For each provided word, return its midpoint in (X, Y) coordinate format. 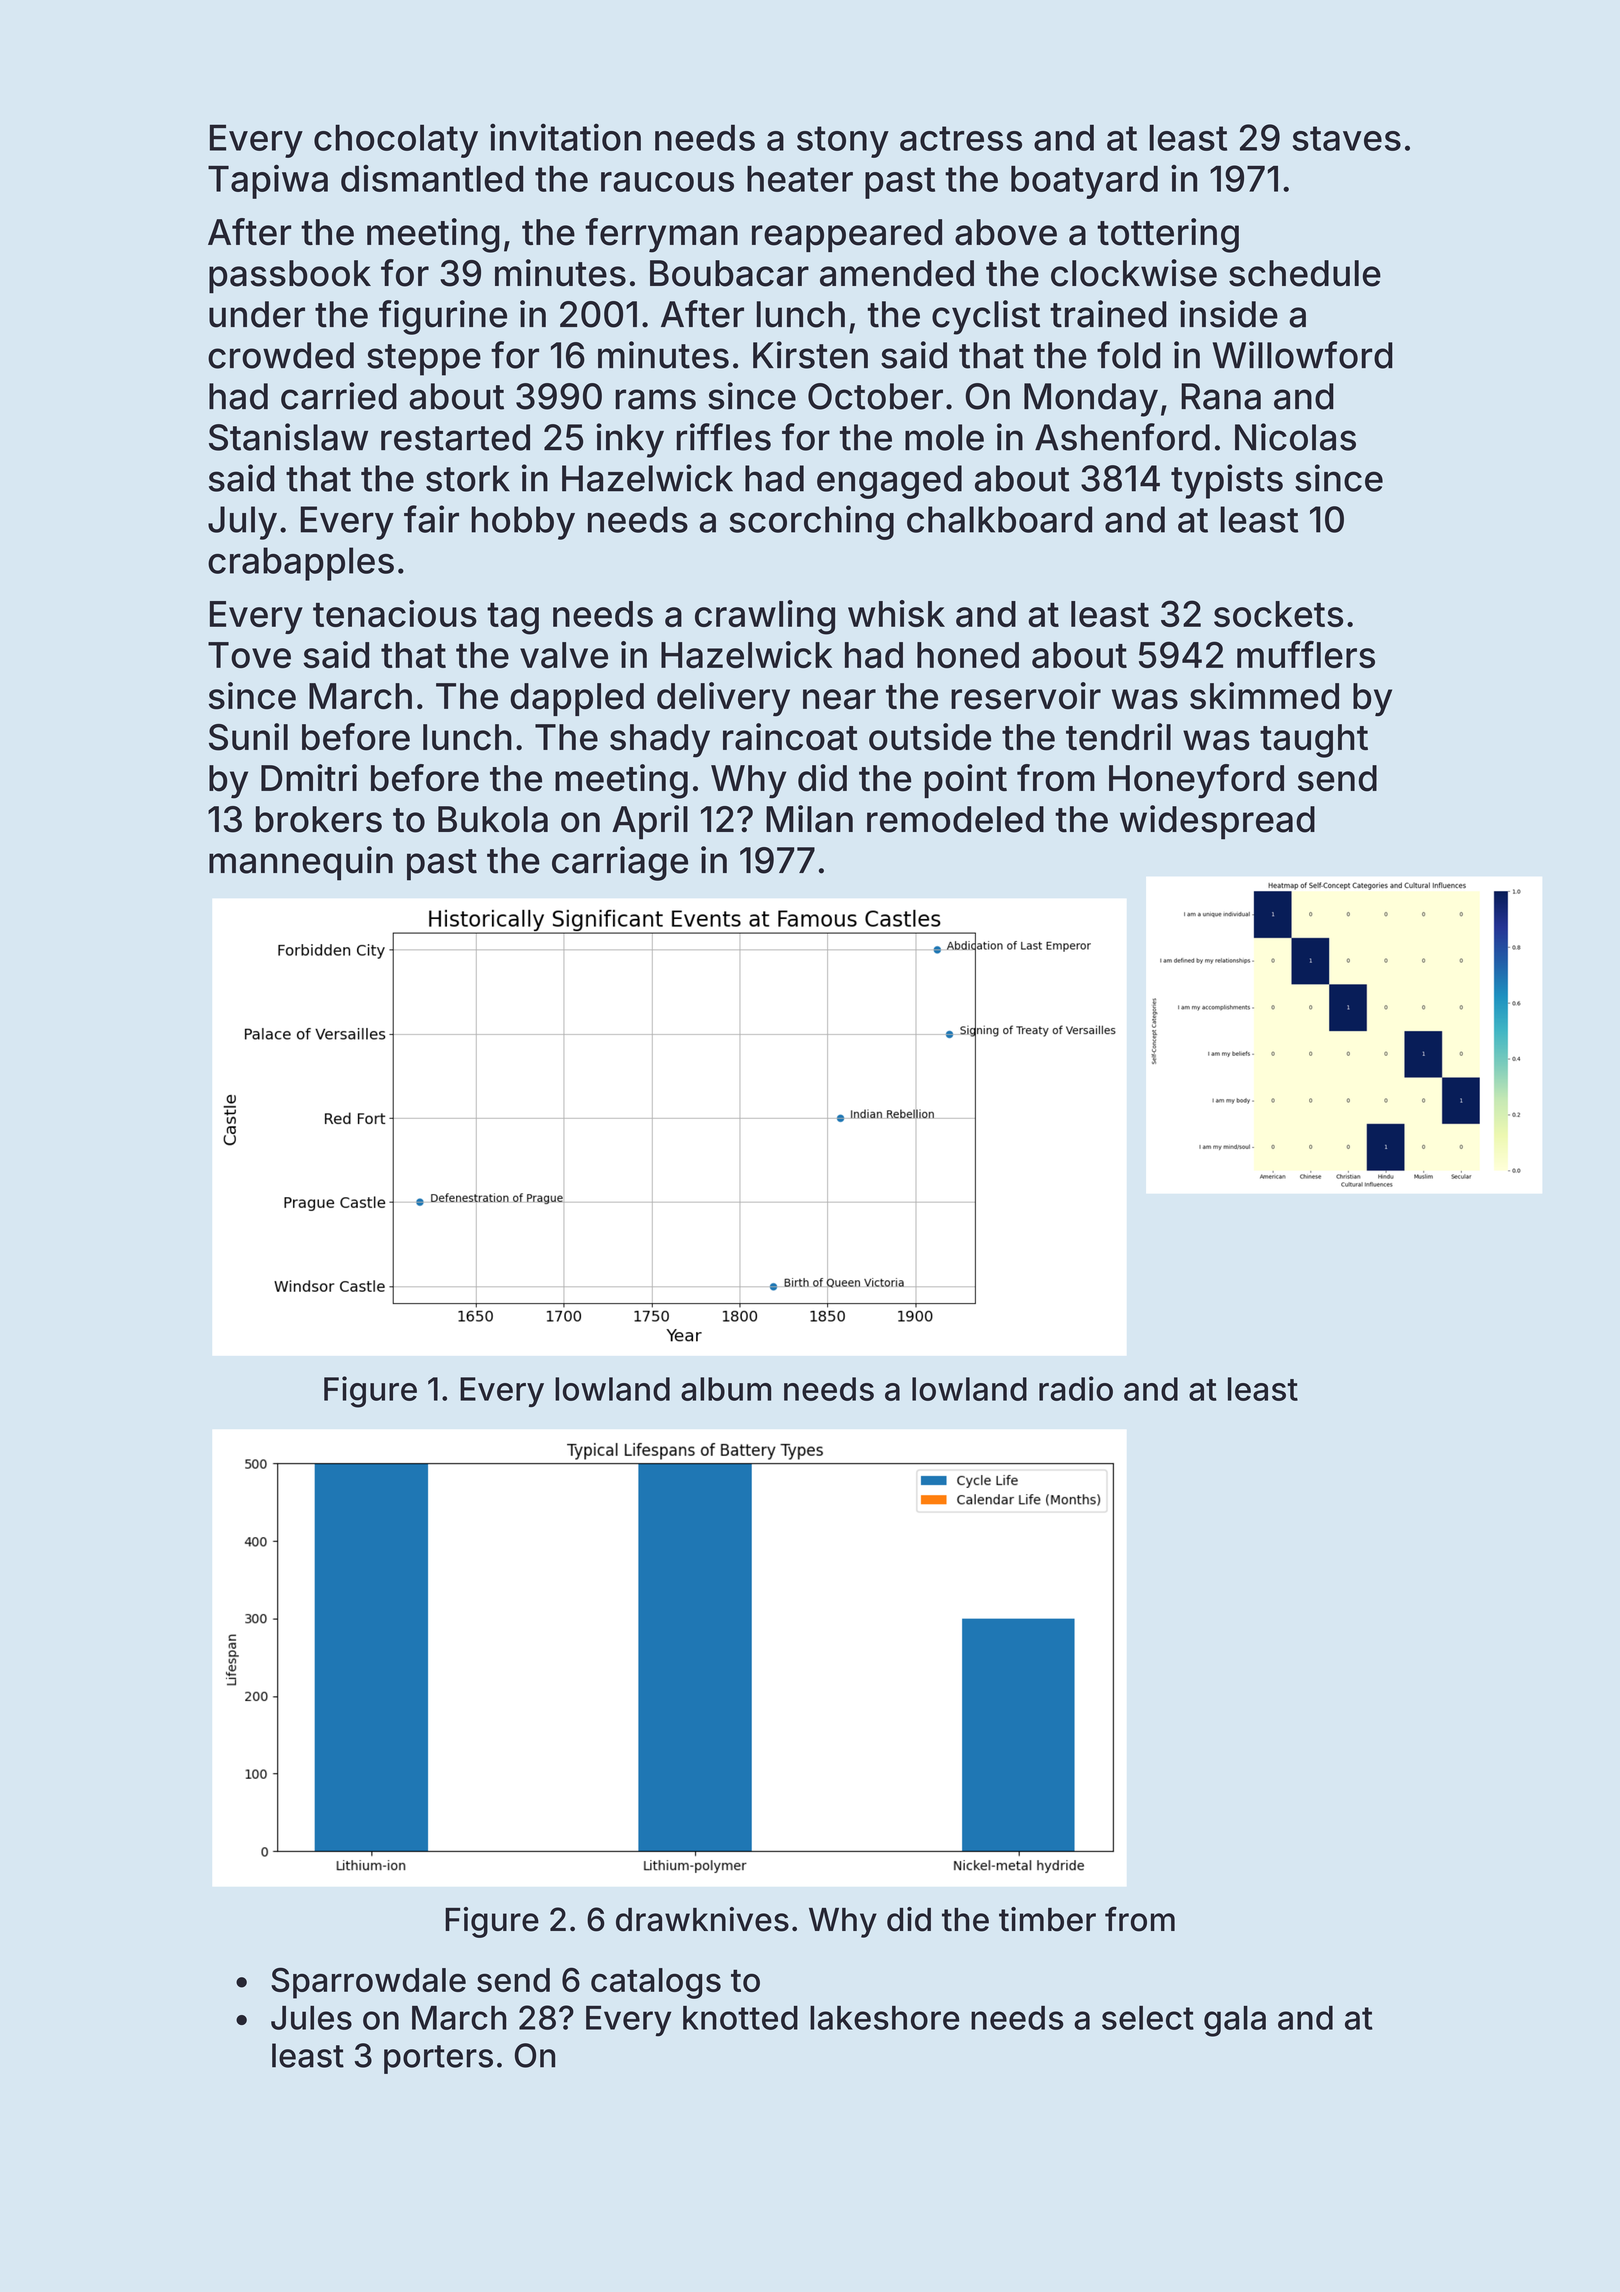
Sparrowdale (368, 1983)
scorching (812, 522)
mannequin (301, 863)
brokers (319, 819)
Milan (809, 819)
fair (431, 519)
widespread (1217, 822)
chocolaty (396, 141)
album (726, 1389)
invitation (565, 137)
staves (1347, 138)
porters (438, 2059)
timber (1047, 1919)
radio (1076, 1388)
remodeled (955, 819)
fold (1128, 355)
